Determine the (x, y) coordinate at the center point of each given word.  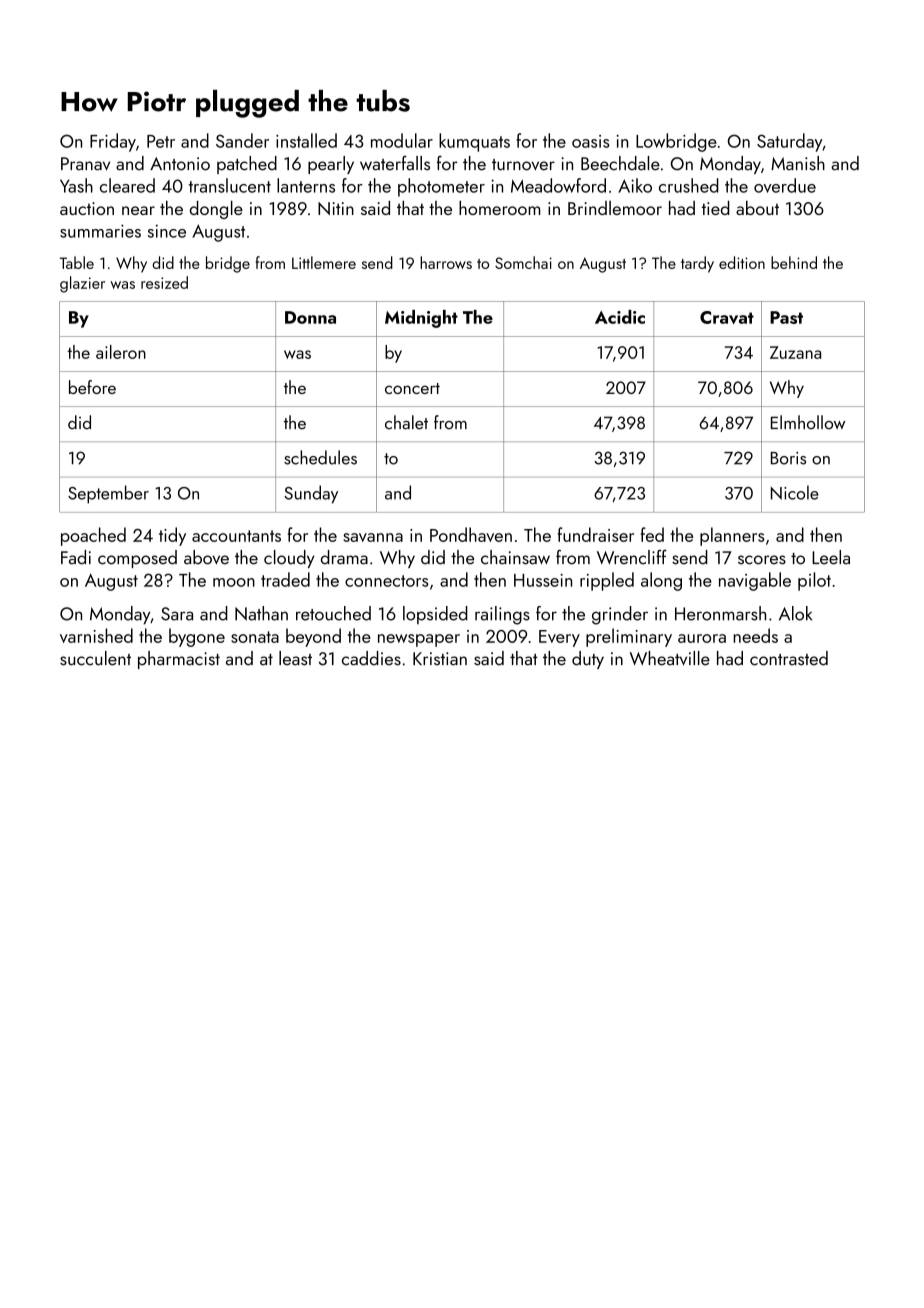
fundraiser (596, 534)
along (661, 581)
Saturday (790, 142)
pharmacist (179, 660)
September (108, 494)
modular (402, 140)
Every (559, 638)
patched (247, 165)
